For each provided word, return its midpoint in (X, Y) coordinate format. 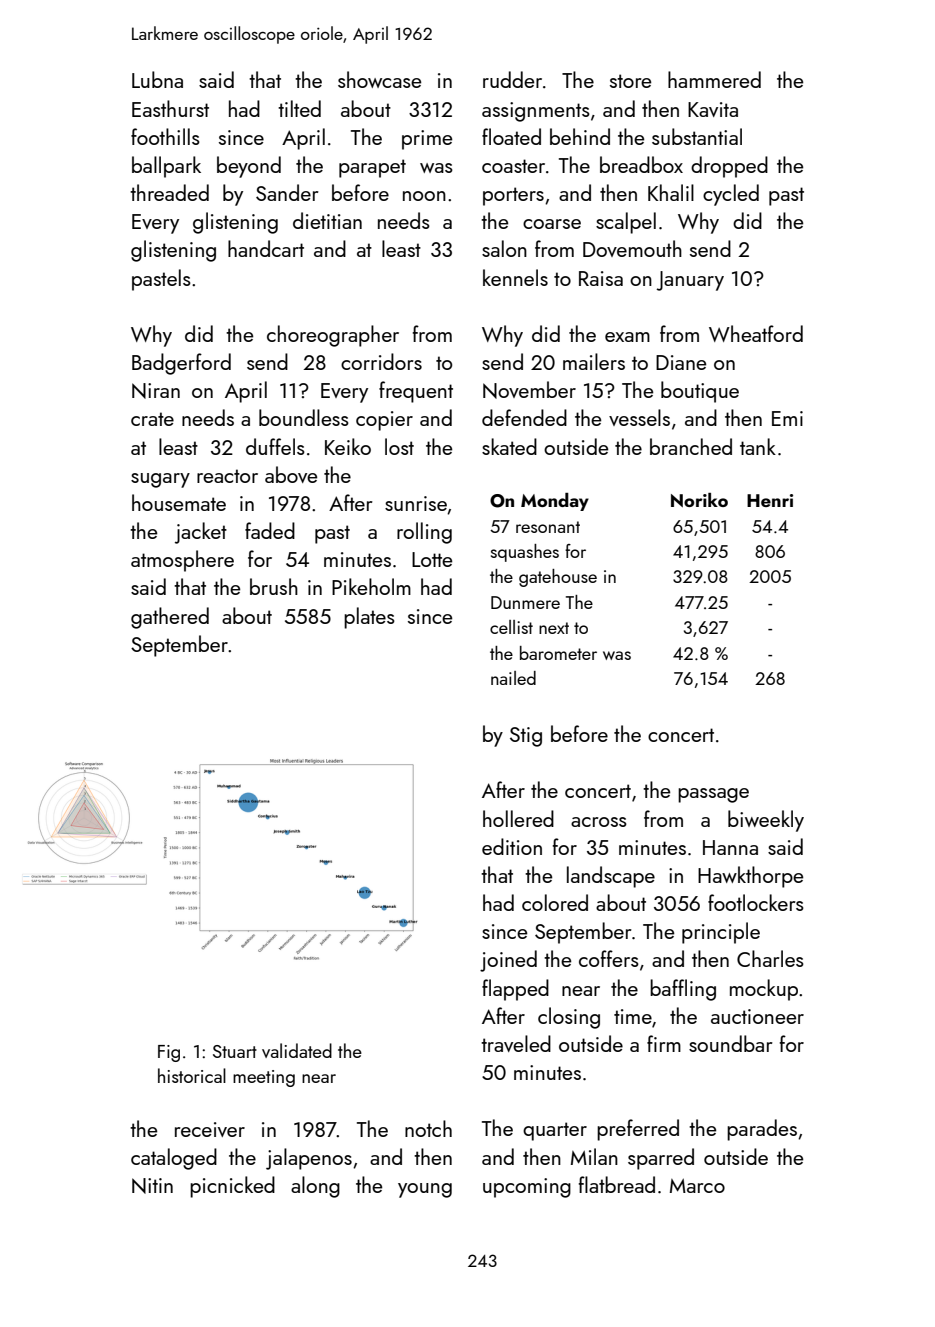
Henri (770, 500)
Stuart (235, 1051)
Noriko (699, 500)
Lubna (157, 79)
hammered (714, 79)
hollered (518, 818)
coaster (513, 166)
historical (192, 1075)
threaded (169, 192)
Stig (526, 737)
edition (512, 846)
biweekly (766, 821)
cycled (731, 195)
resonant (548, 527)
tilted (299, 108)
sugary (160, 480)
